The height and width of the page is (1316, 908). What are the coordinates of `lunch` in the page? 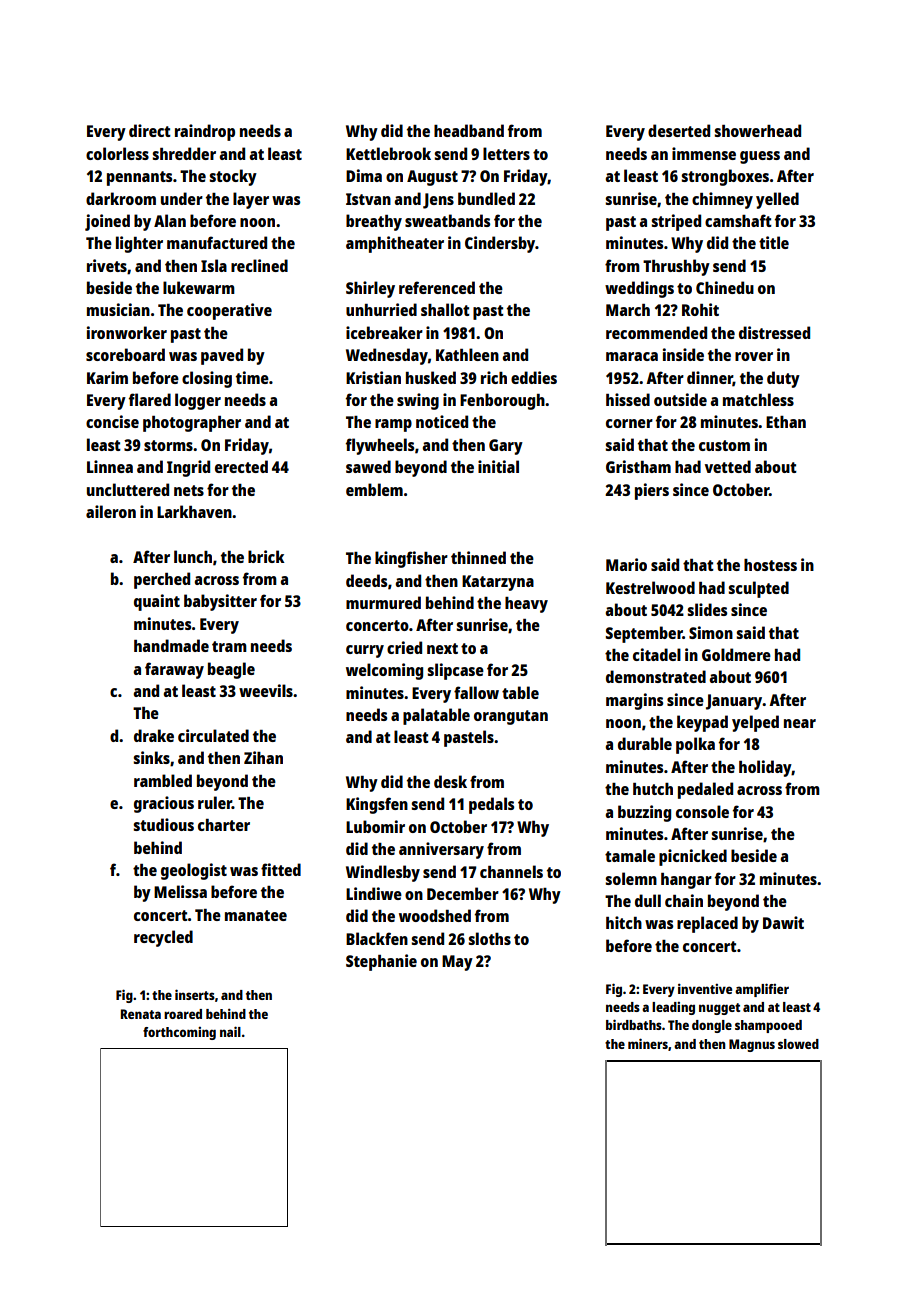 It's located at (193, 556).
